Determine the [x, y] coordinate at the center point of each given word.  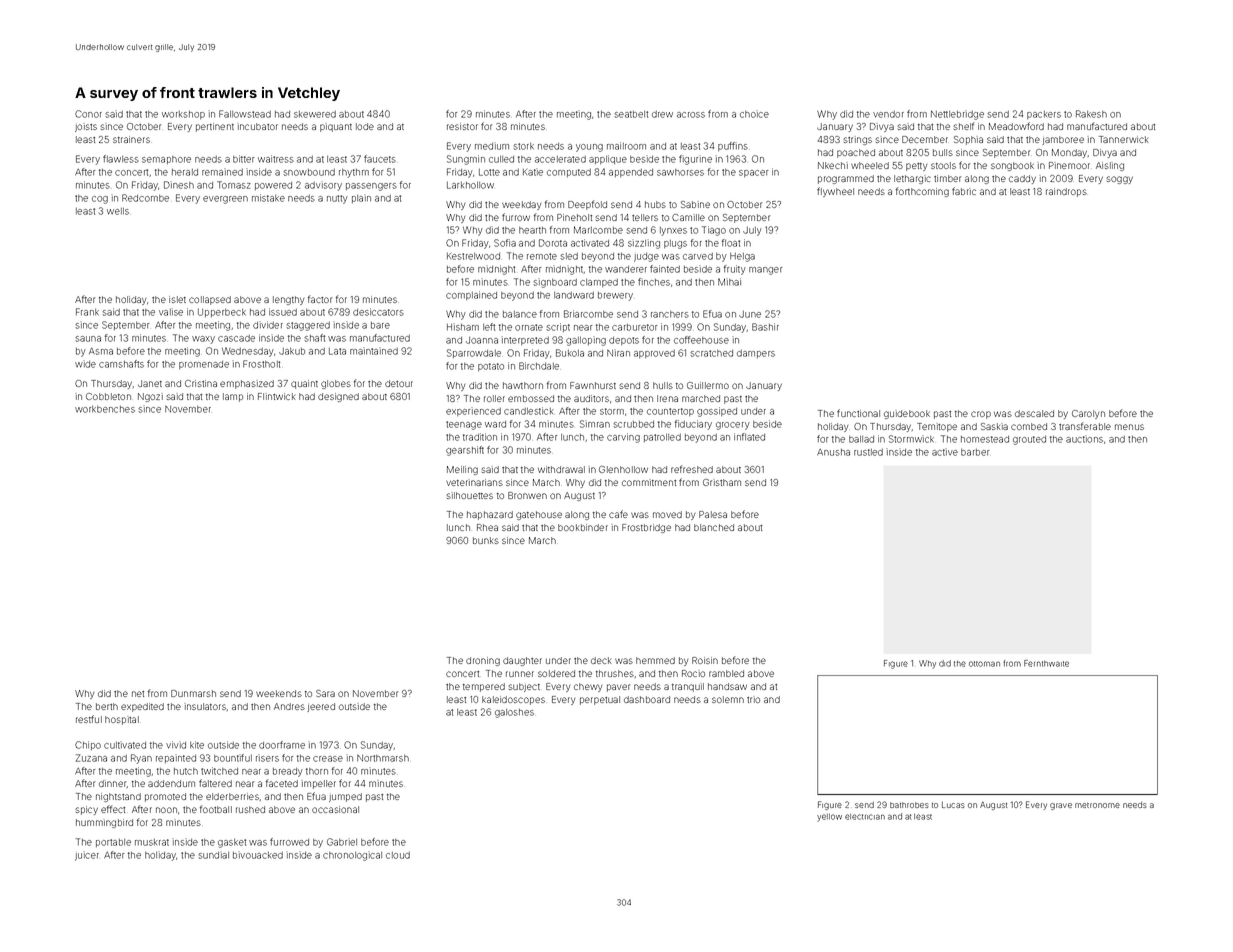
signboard [555, 283]
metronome [1097, 805]
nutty [337, 199]
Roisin [705, 660]
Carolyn [1088, 414]
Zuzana [91, 758]
